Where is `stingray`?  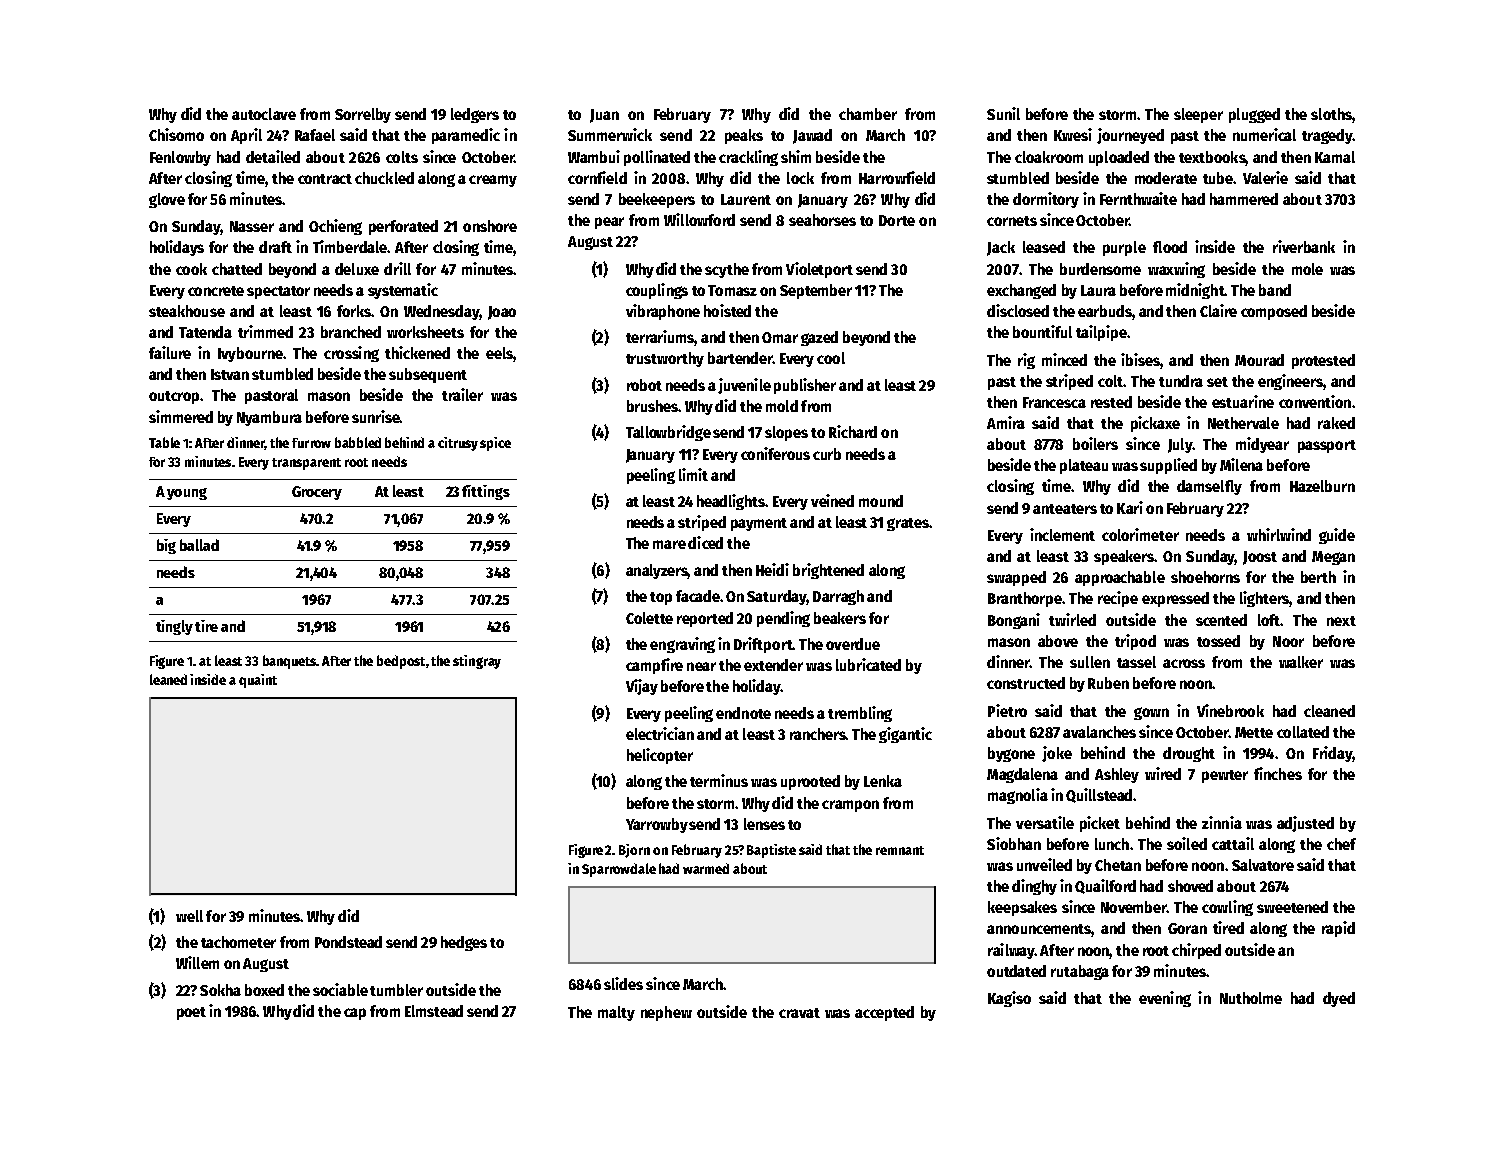 stingray is located at coordinates (477, 662).
